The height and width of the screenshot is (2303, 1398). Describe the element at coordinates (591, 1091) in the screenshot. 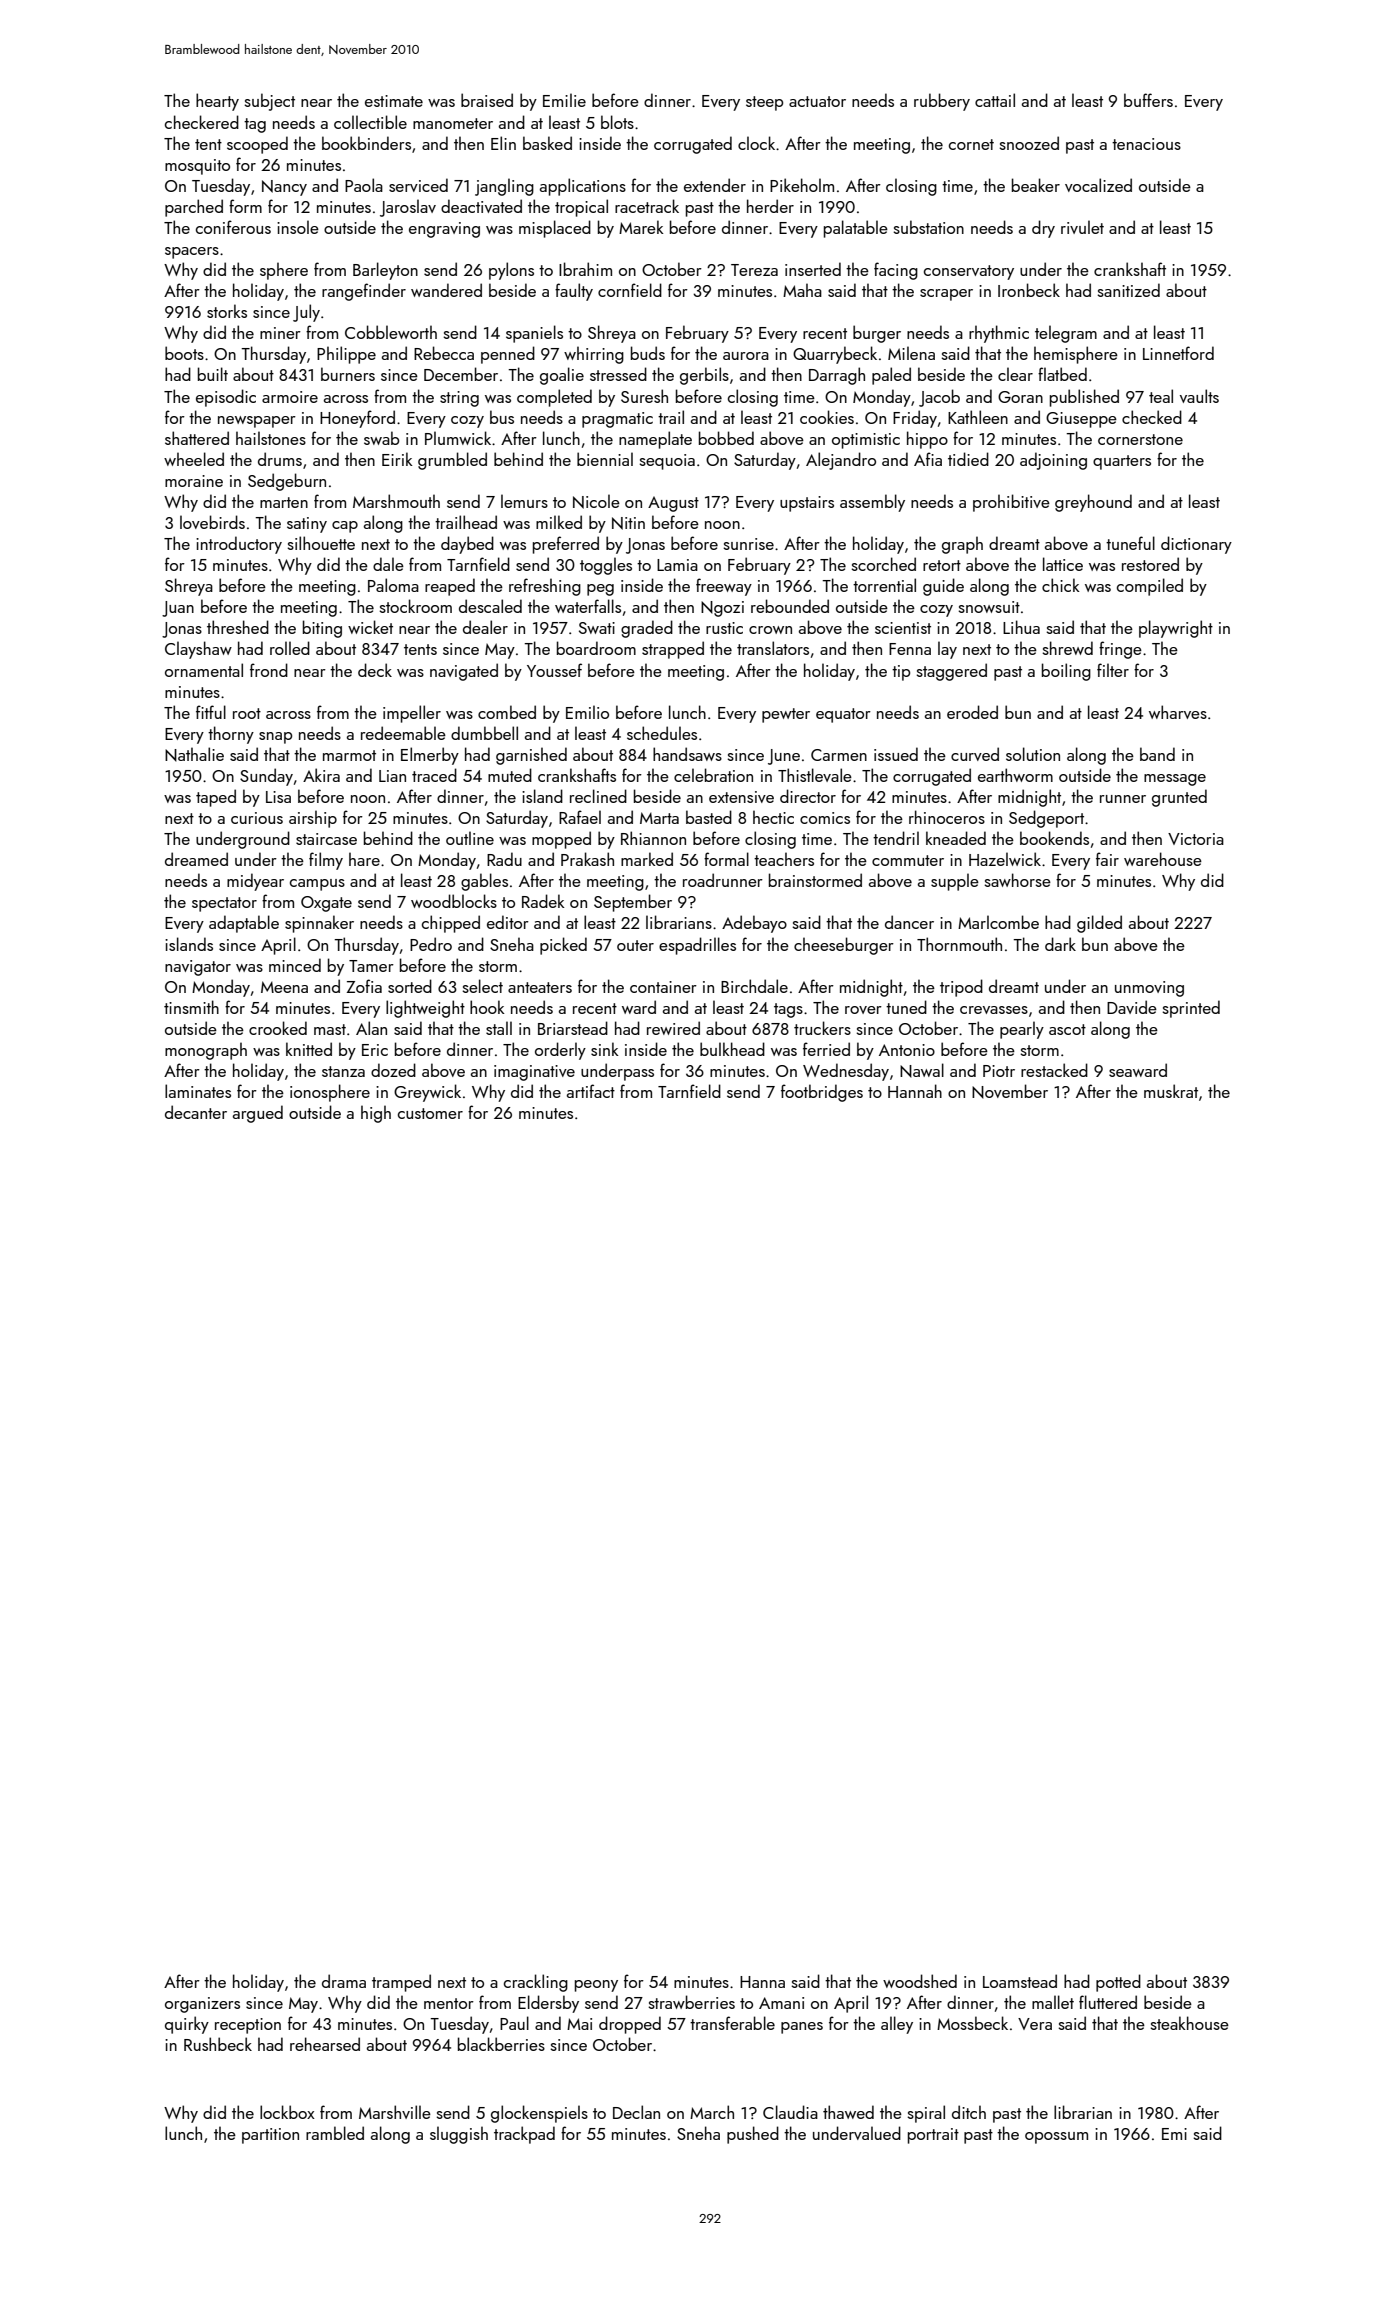

I see `artifact` at that location.
